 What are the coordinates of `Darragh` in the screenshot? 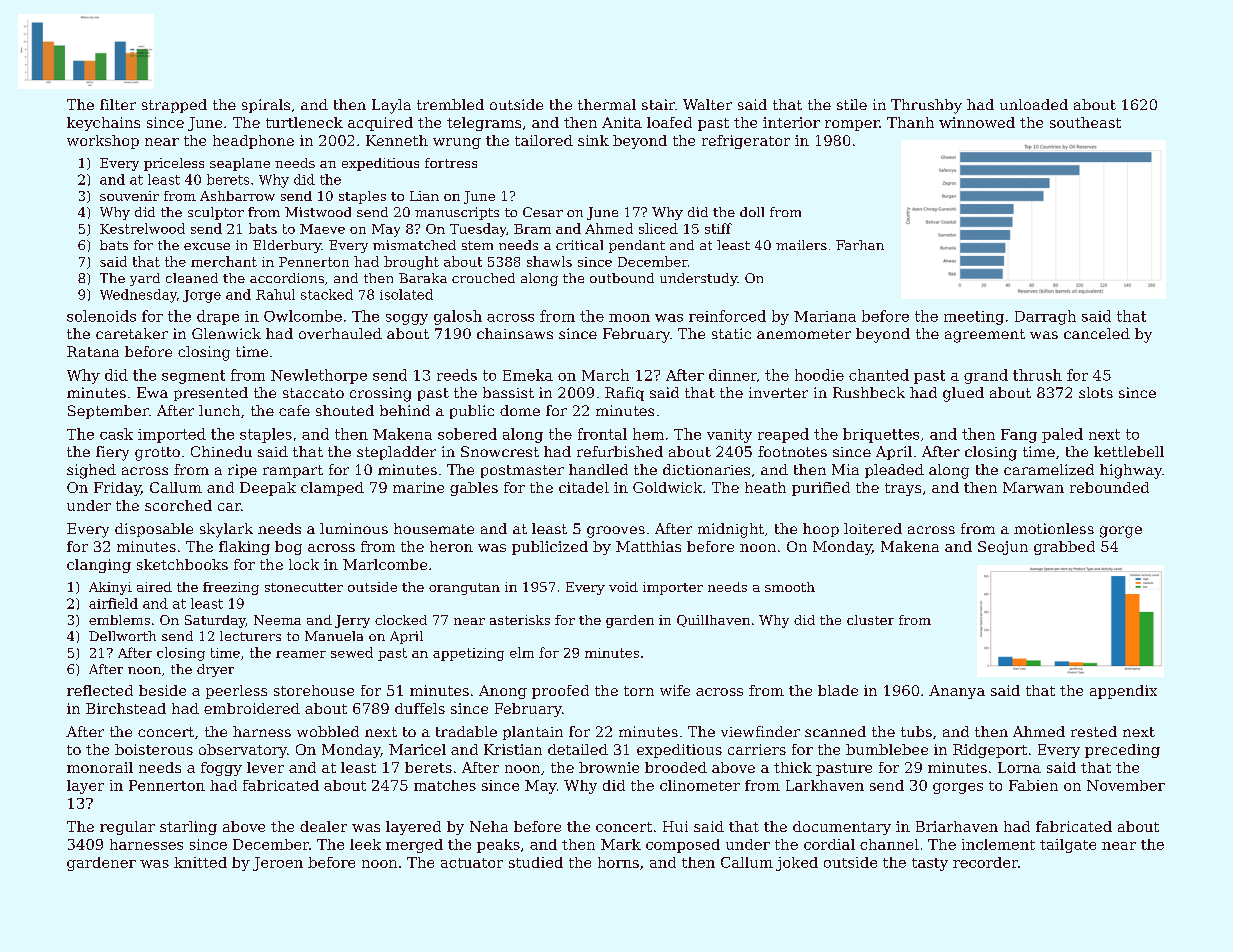 It's located at (1045, 317).
